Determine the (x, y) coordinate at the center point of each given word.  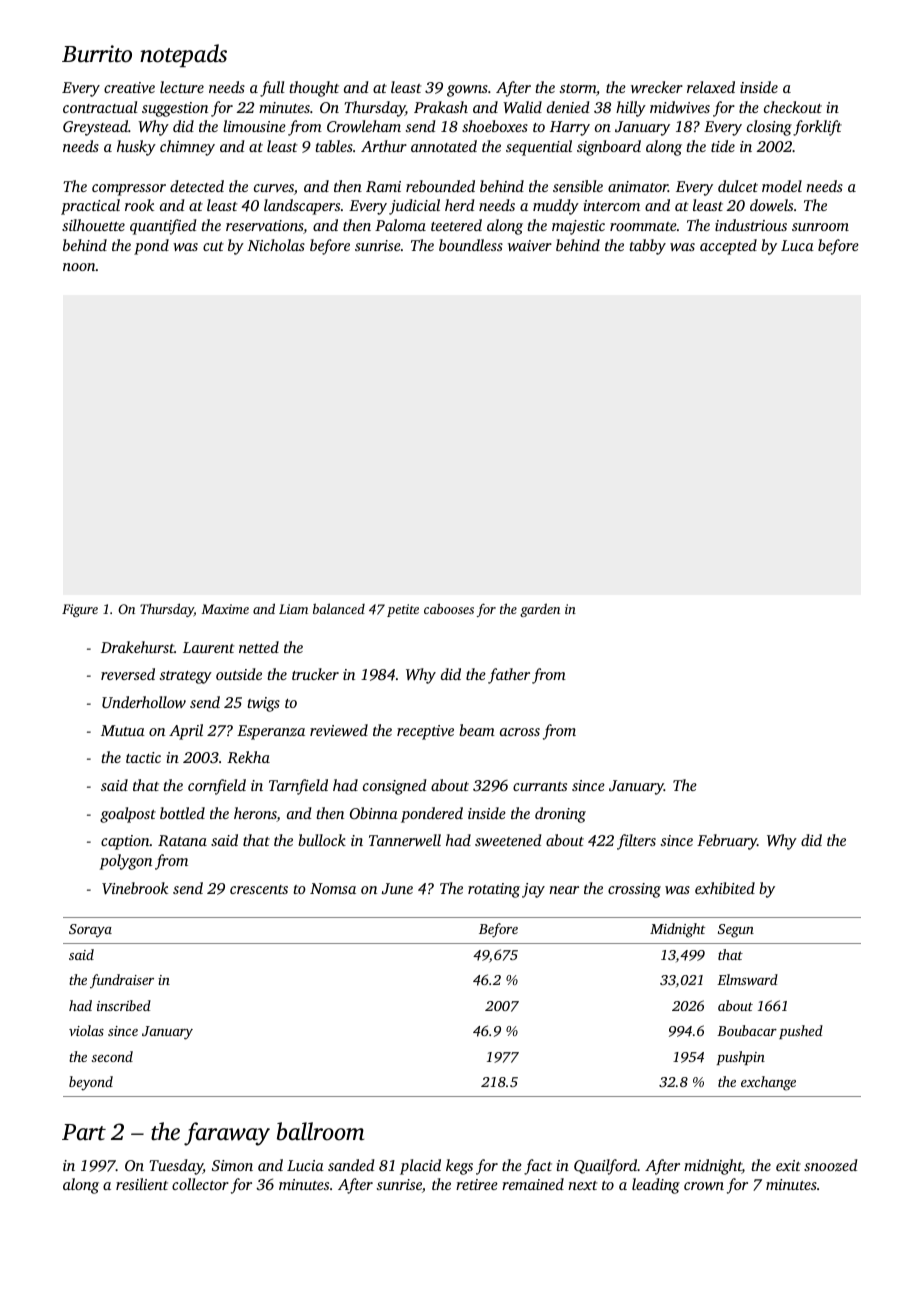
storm (577, 88)
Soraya (90, 931)
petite (403, 610)
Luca (797, 245)
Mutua (123, 730)
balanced (339, 608)
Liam (293, 609)
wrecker (657, 87)
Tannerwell (405, 840)
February (727, 842)
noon (79, 267)
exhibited (725, 888)
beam (477, 730)
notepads (183, 55)
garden (540, 610)
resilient (142, 1184)
